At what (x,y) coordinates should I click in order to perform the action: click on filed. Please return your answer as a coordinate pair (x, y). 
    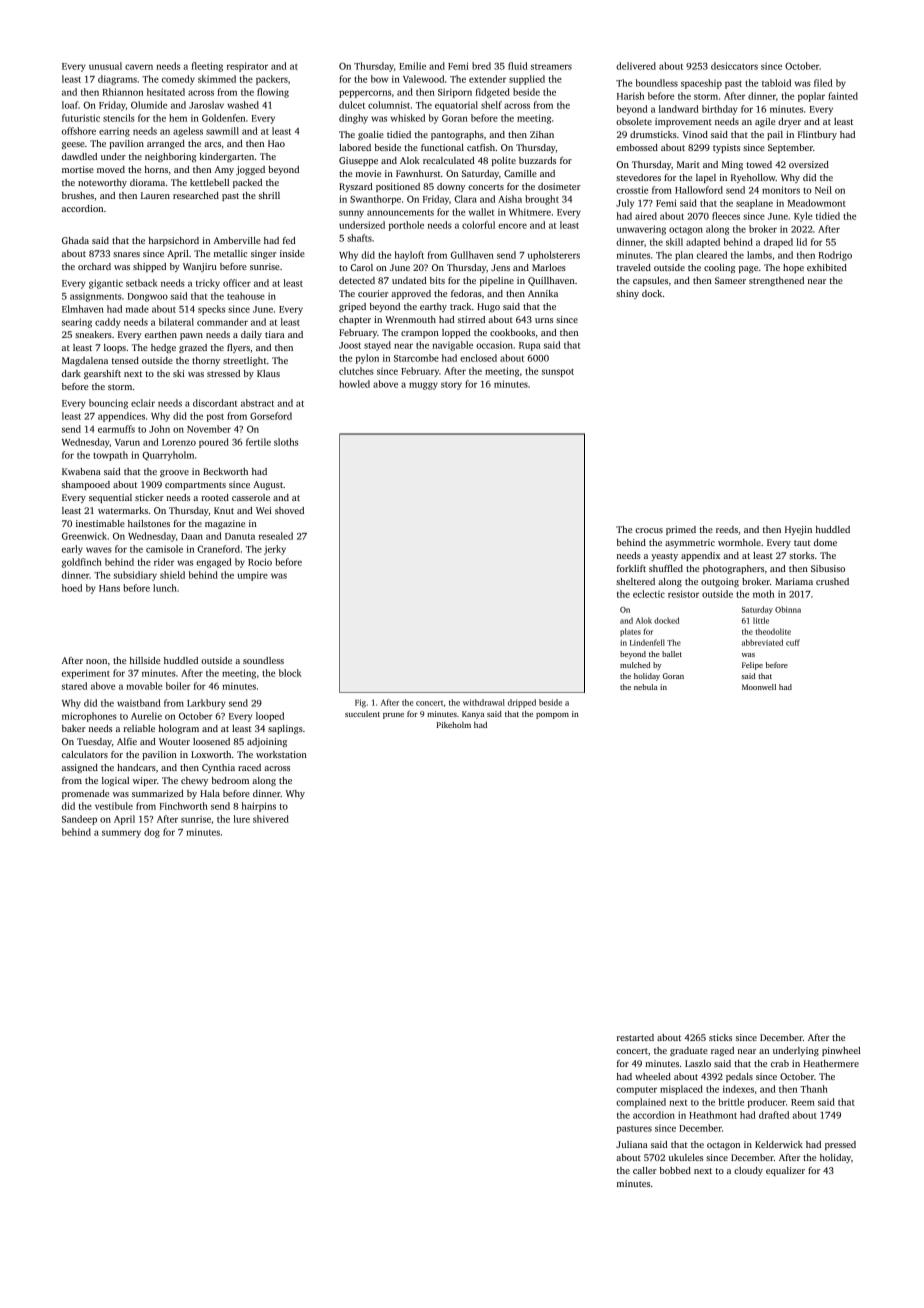
    Looking at the image, I should click on (823, 83).
